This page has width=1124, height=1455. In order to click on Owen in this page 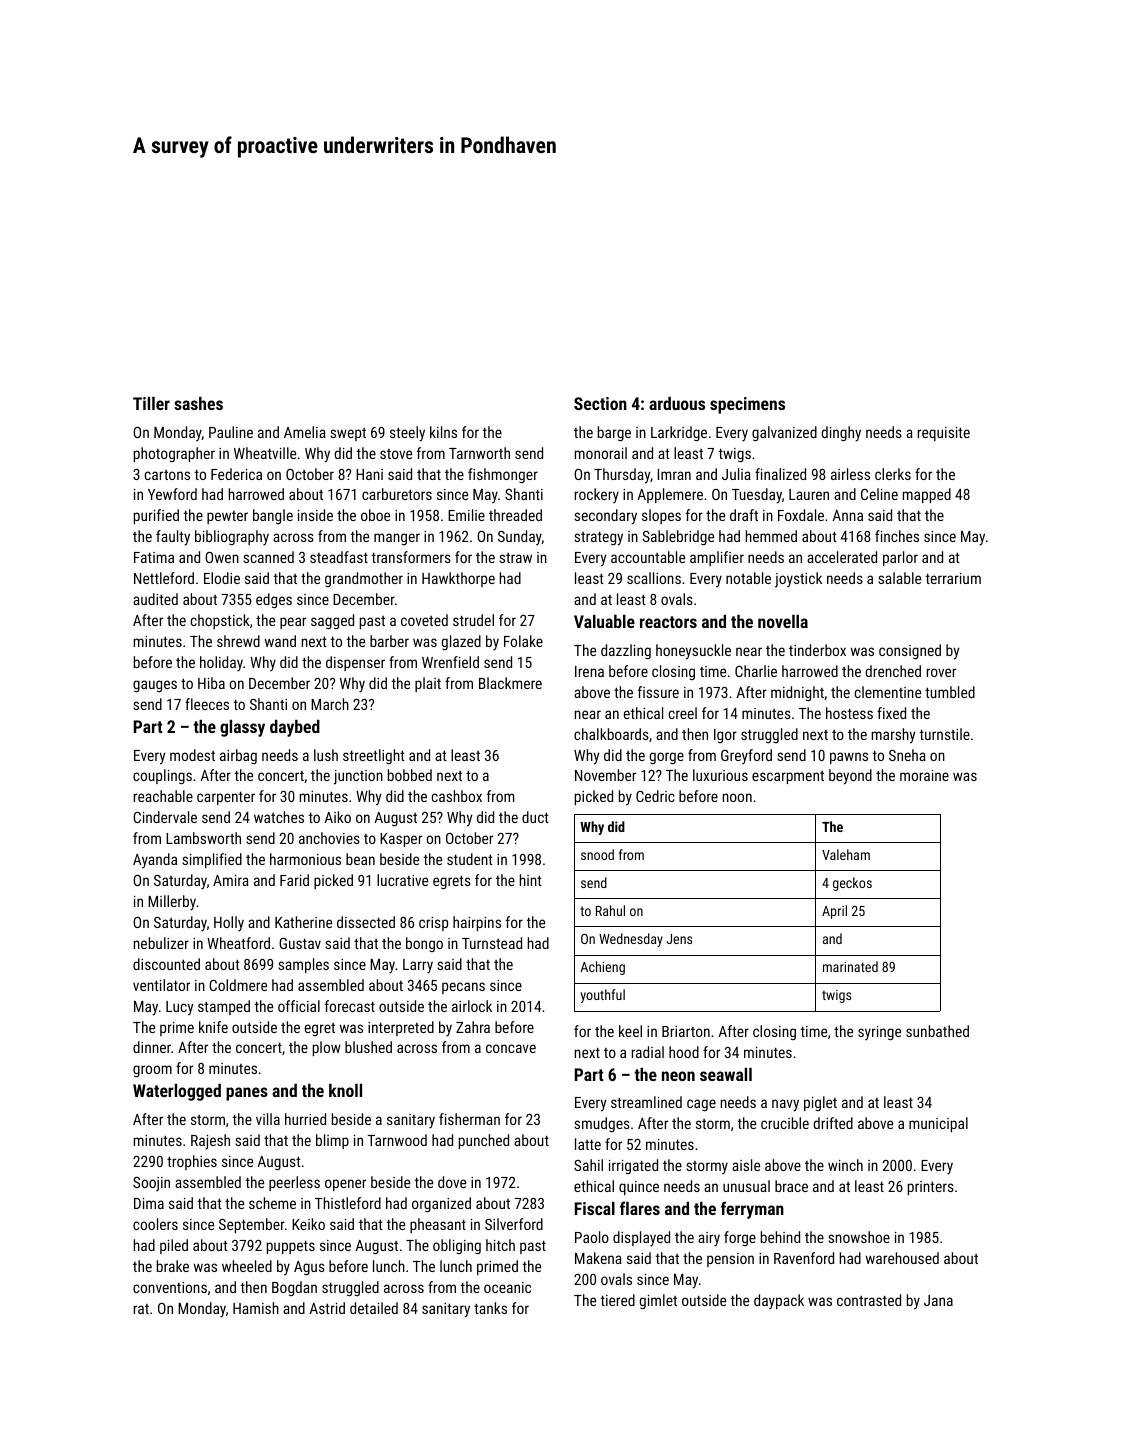, I will do `click(222, 557)`.
